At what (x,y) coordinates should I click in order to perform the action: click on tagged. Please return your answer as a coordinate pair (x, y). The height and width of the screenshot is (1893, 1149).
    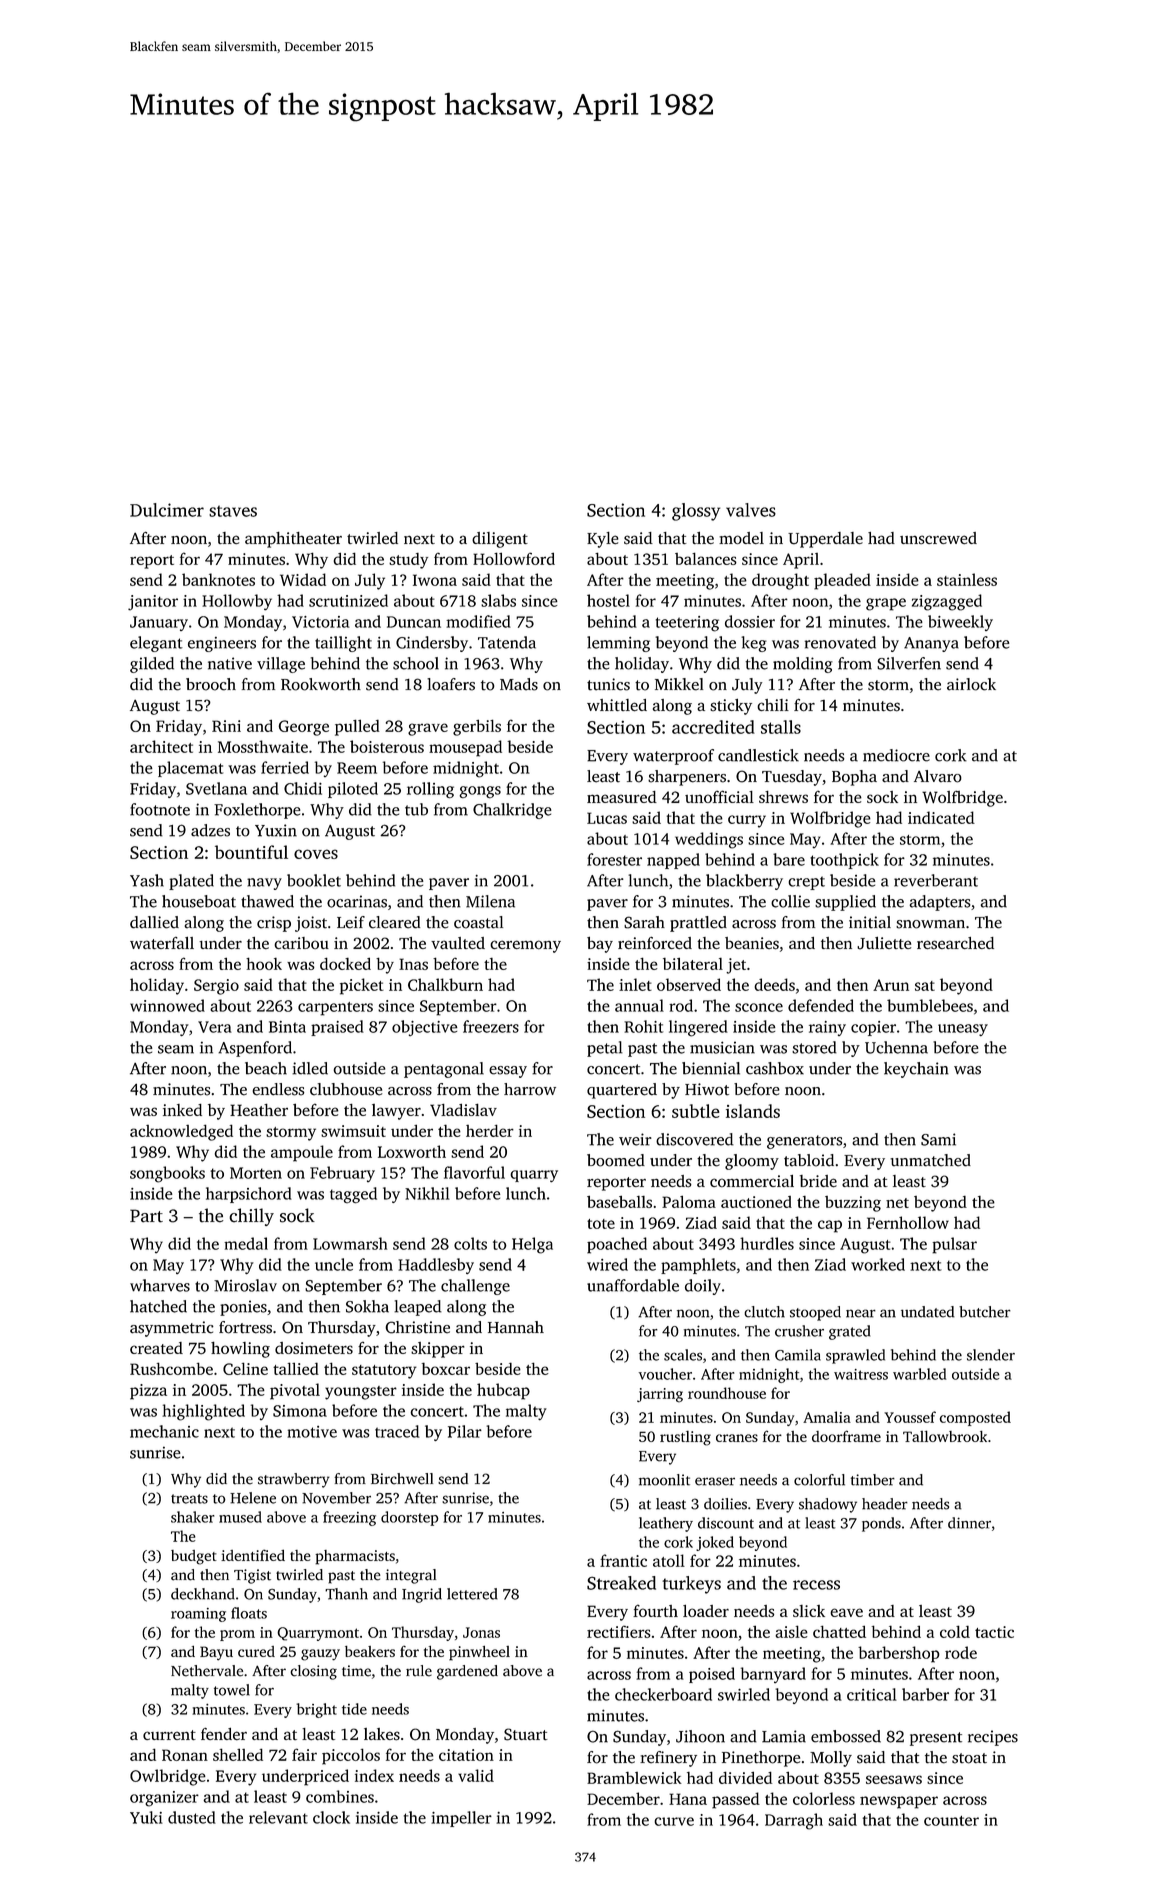
    Looking at the image, I should click on (353, 1195).
